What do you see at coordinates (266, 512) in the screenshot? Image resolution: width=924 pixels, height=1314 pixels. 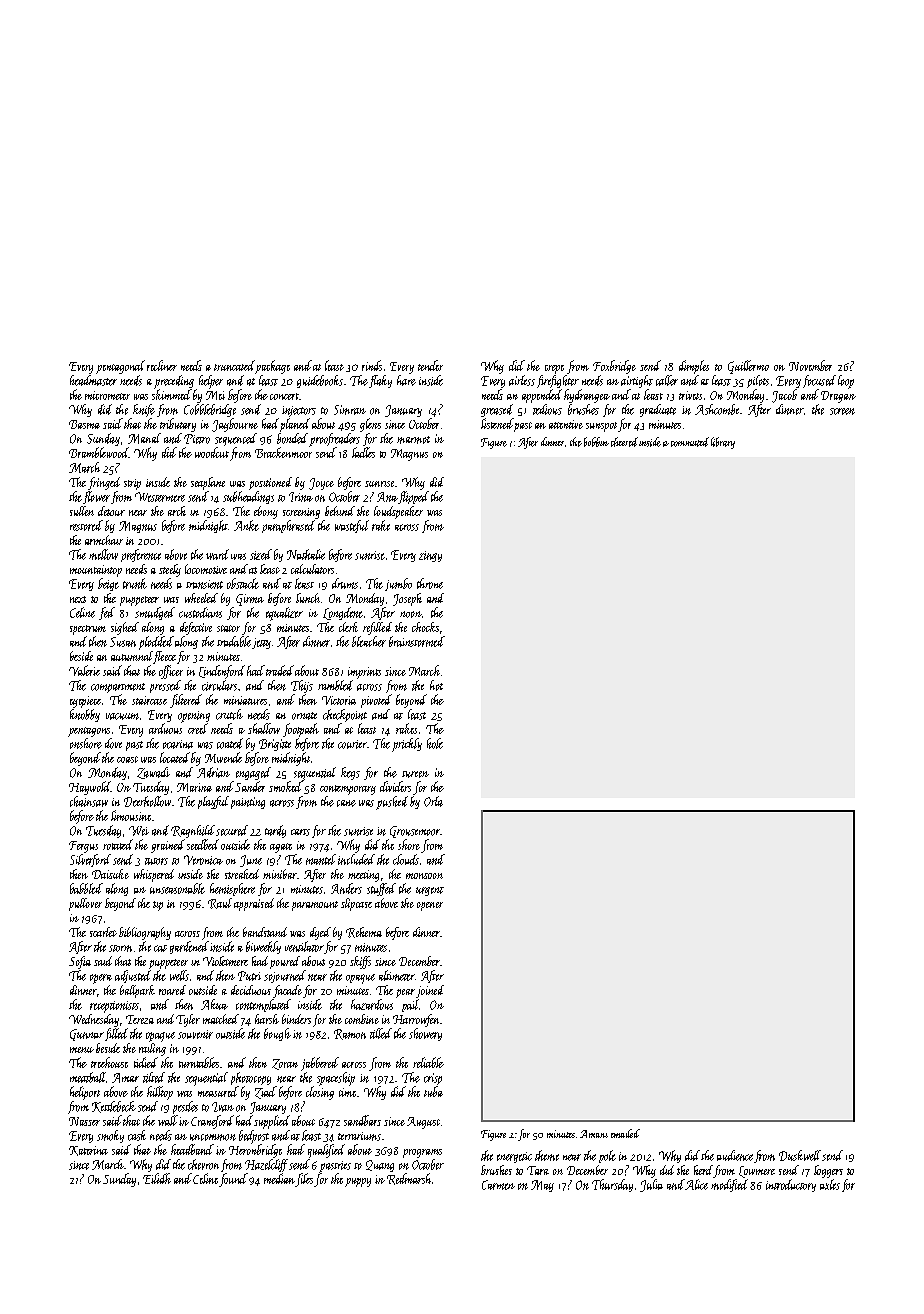 I see `ebony` at bounding box center [266, 512].
